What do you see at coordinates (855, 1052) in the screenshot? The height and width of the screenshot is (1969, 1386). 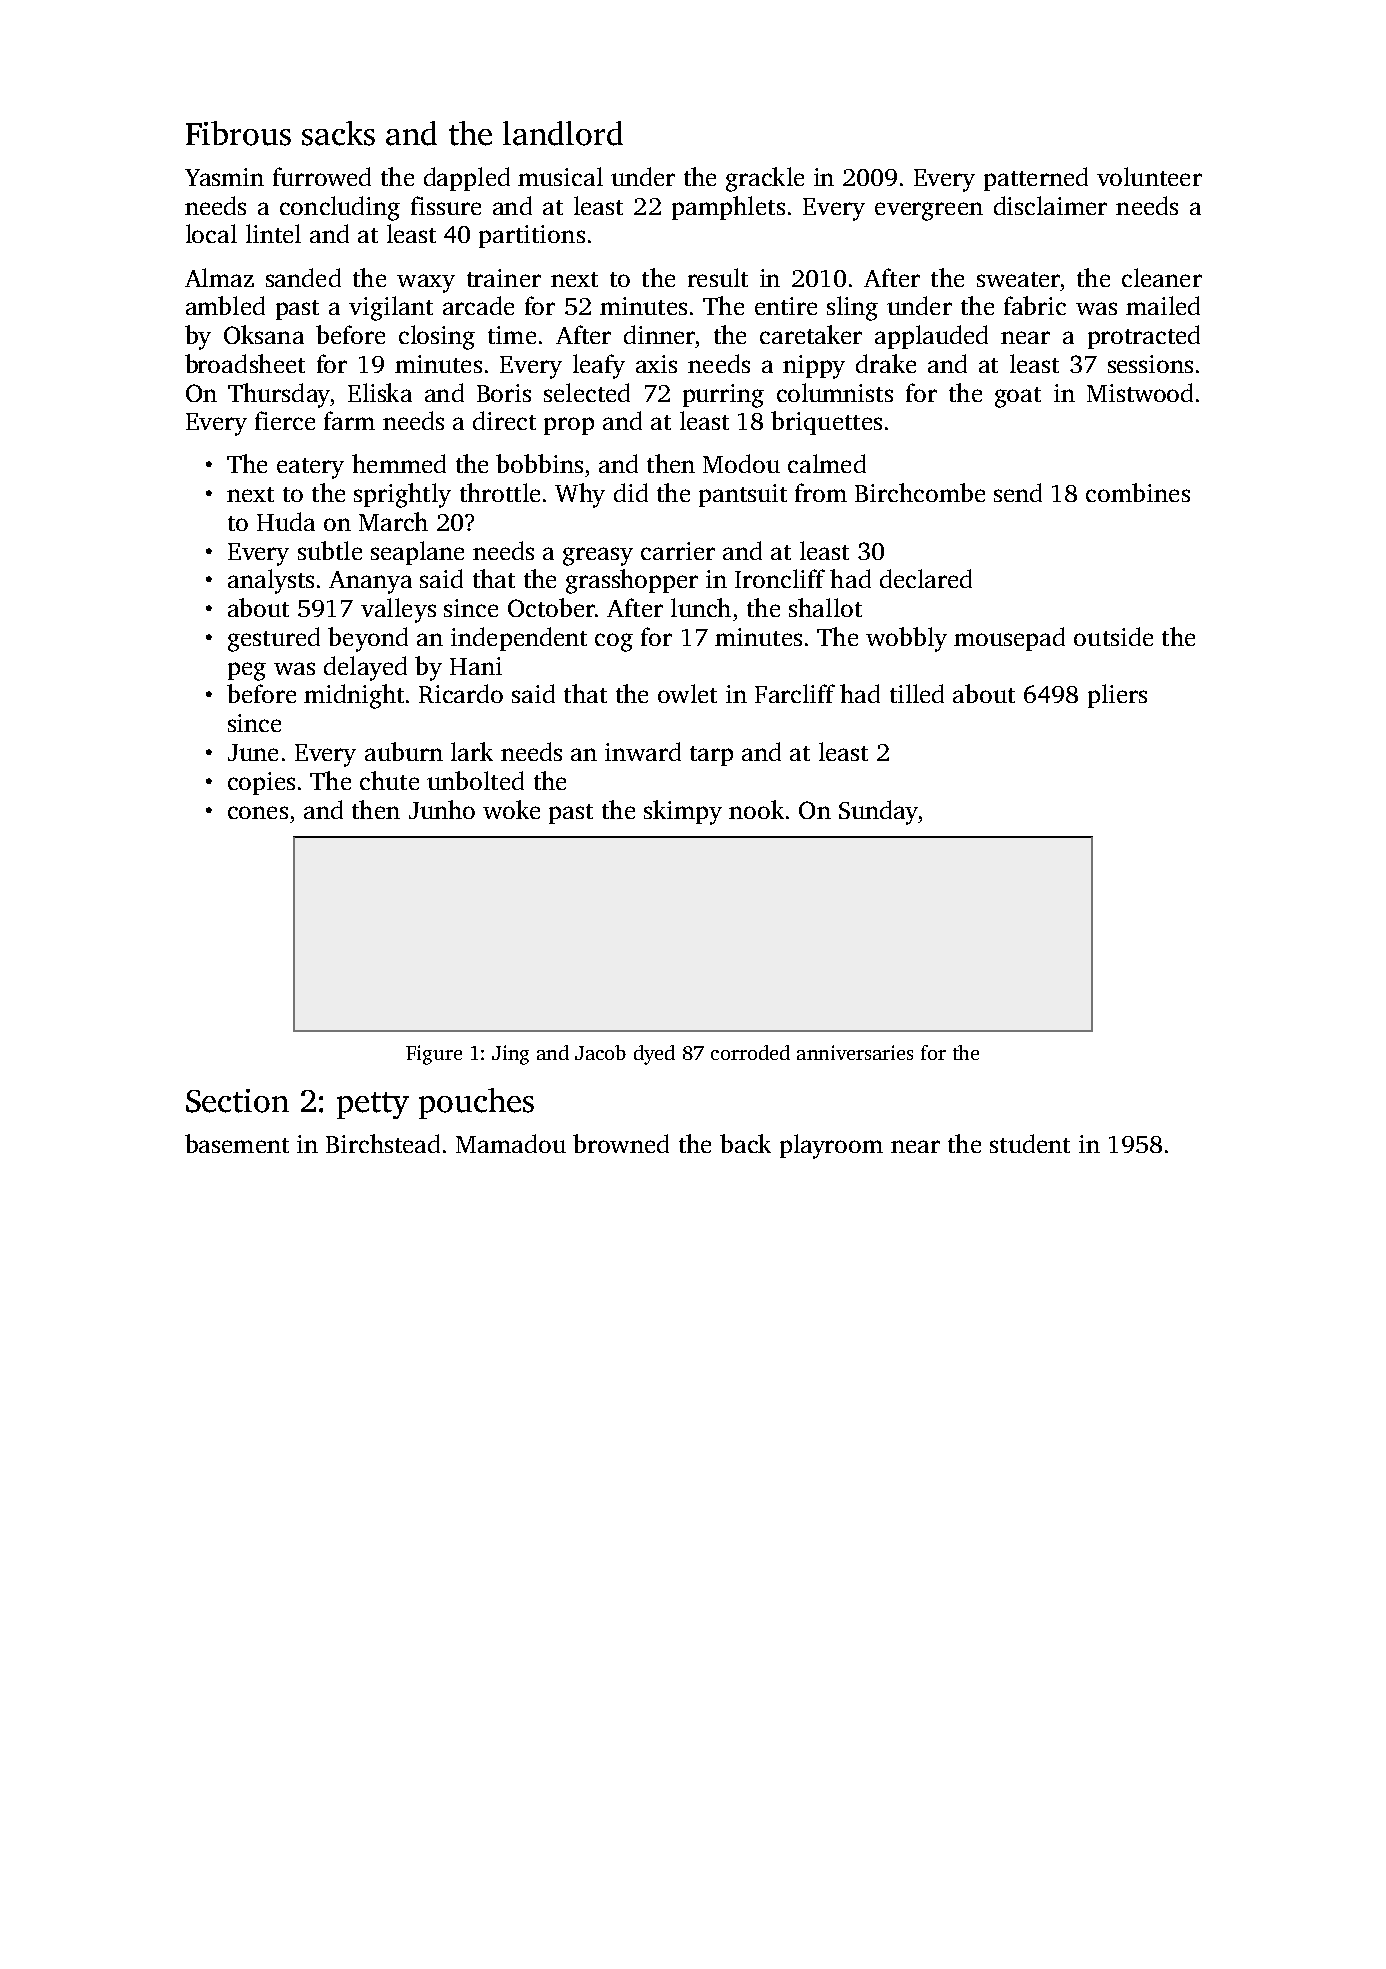 I see `anniversaries` at bounding box center [855, 1052].
